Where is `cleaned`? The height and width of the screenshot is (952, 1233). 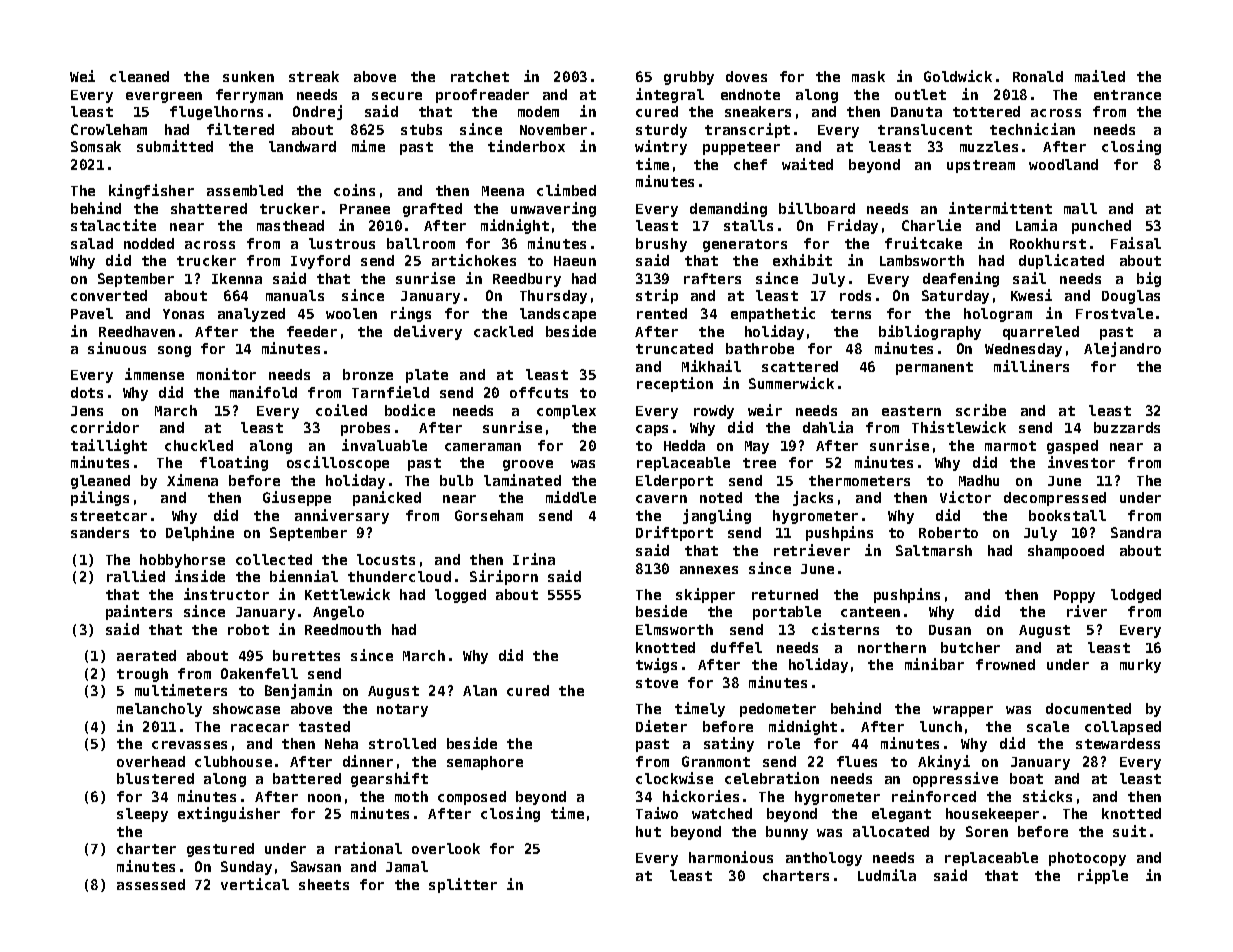
cleaned is located at coordinates (139, 76).
